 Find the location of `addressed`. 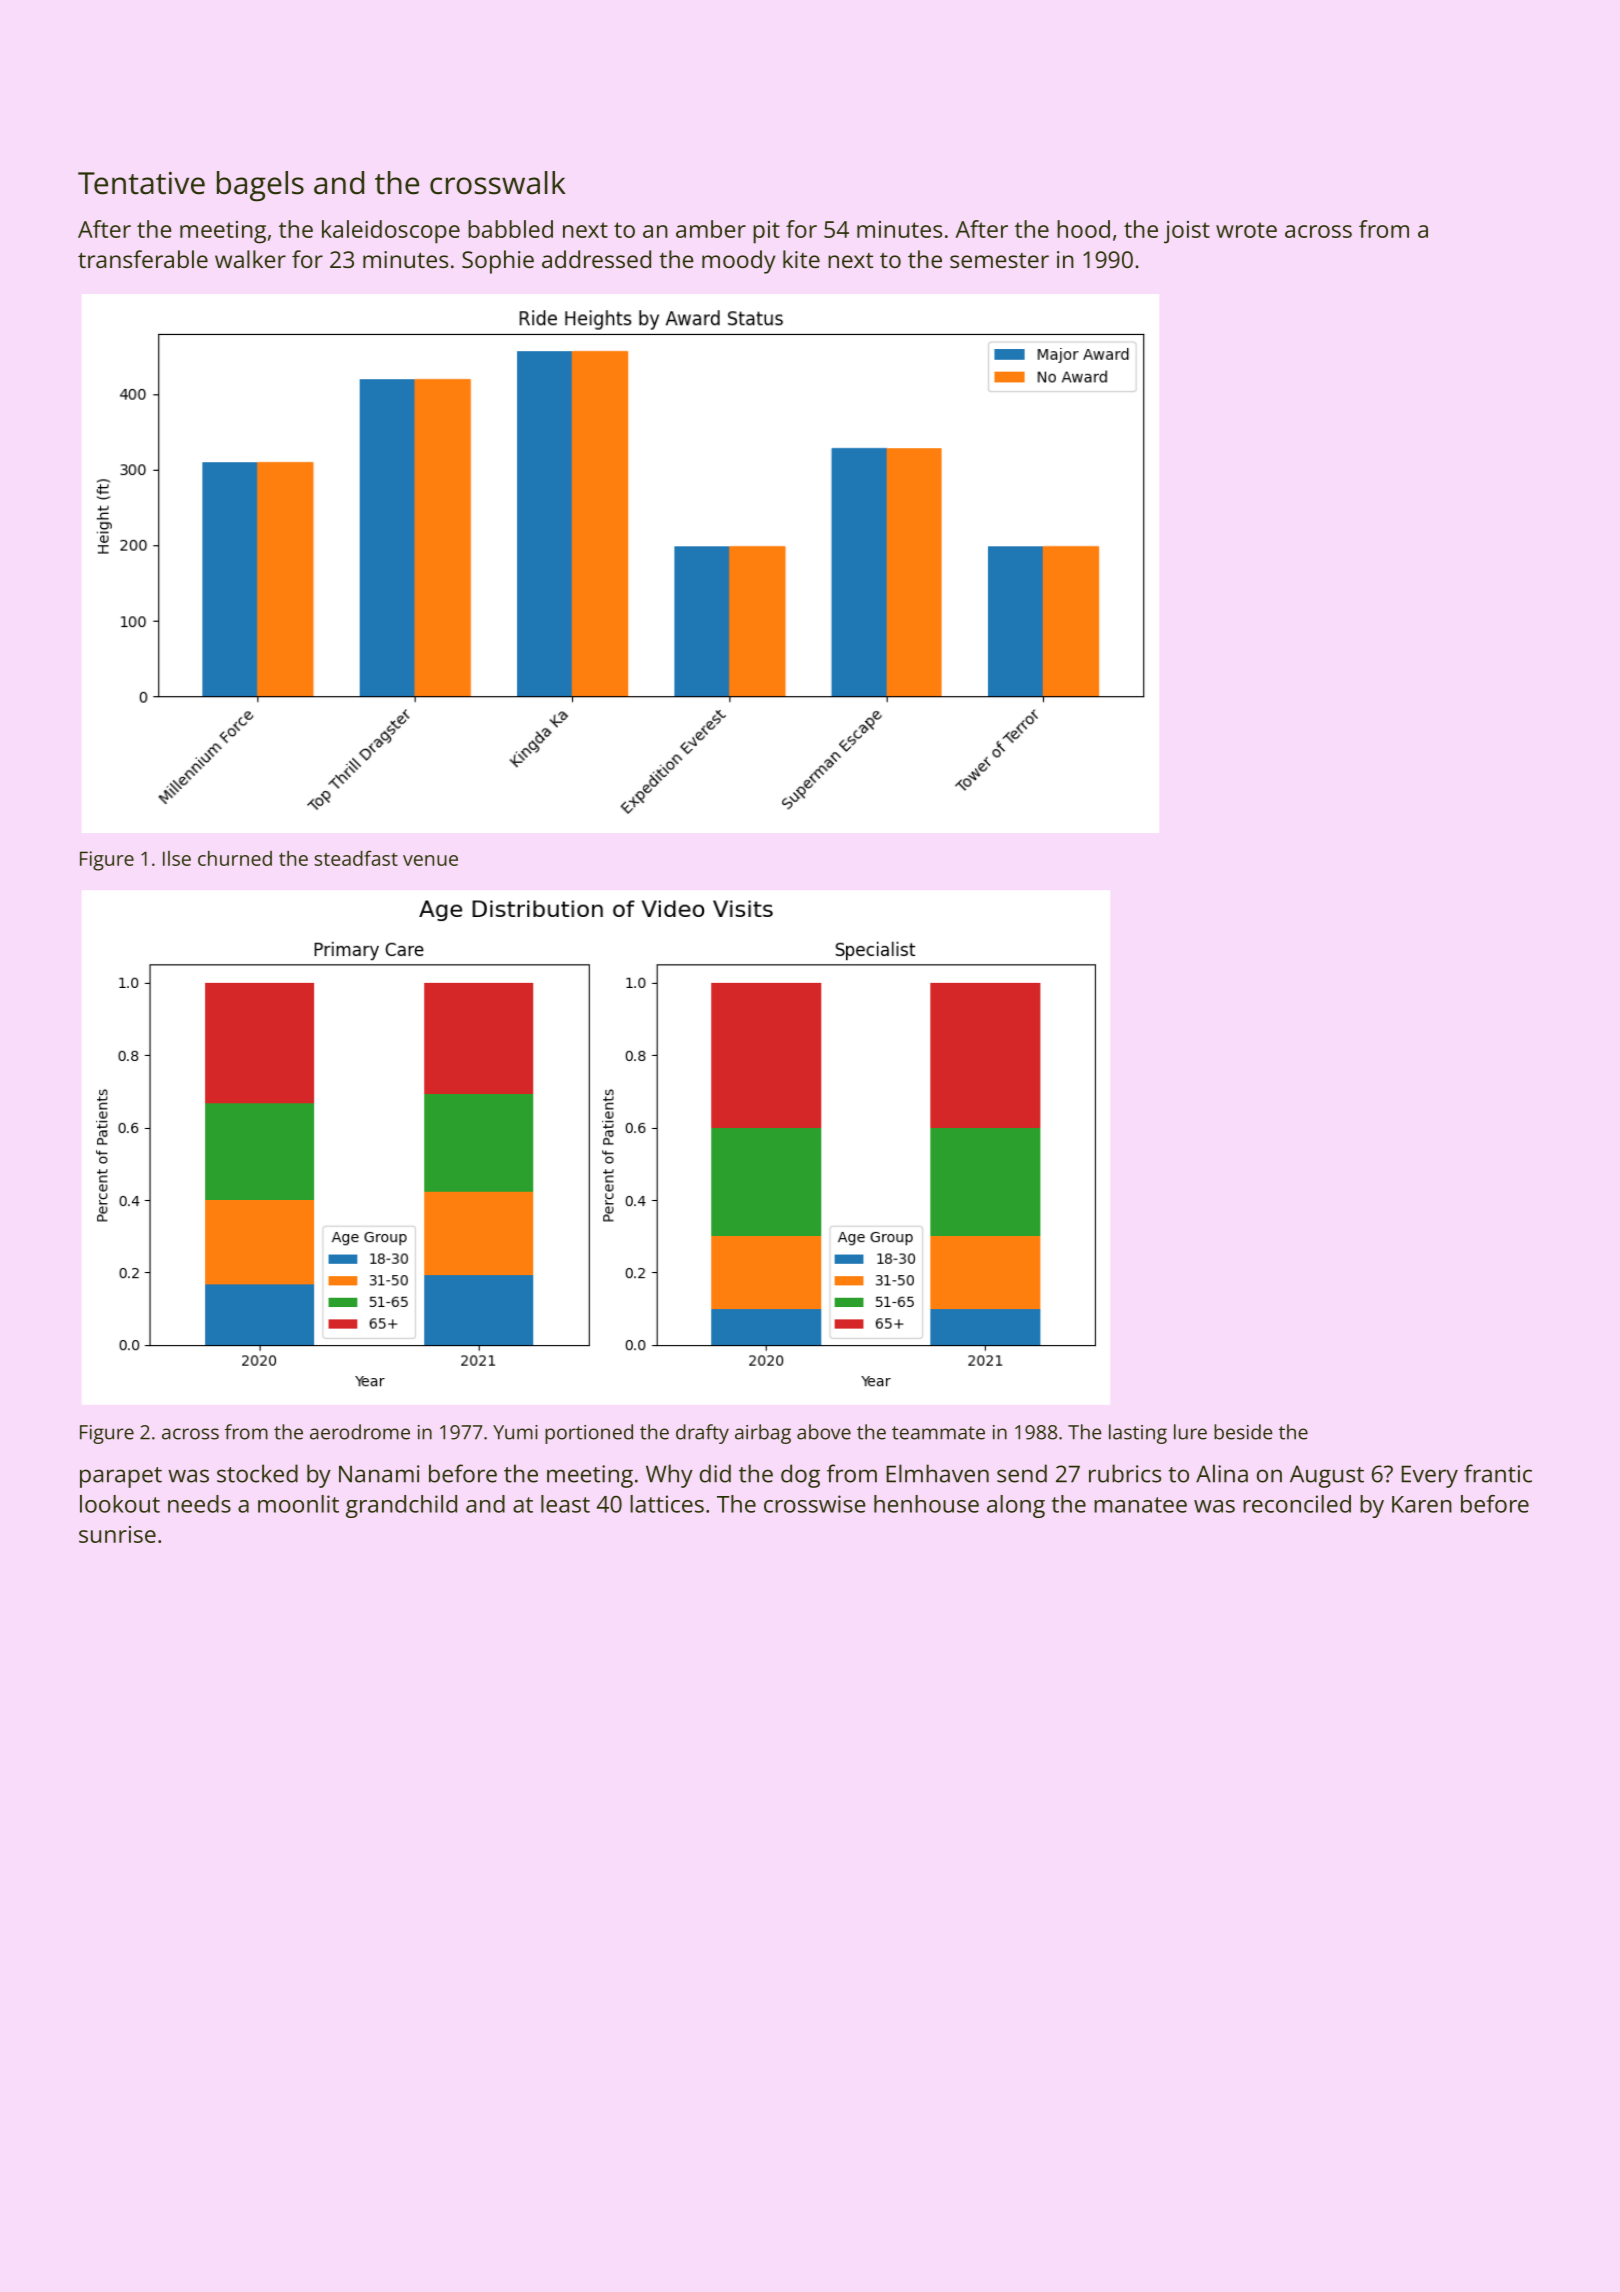

addressed is located at coordinates (596, 259).
